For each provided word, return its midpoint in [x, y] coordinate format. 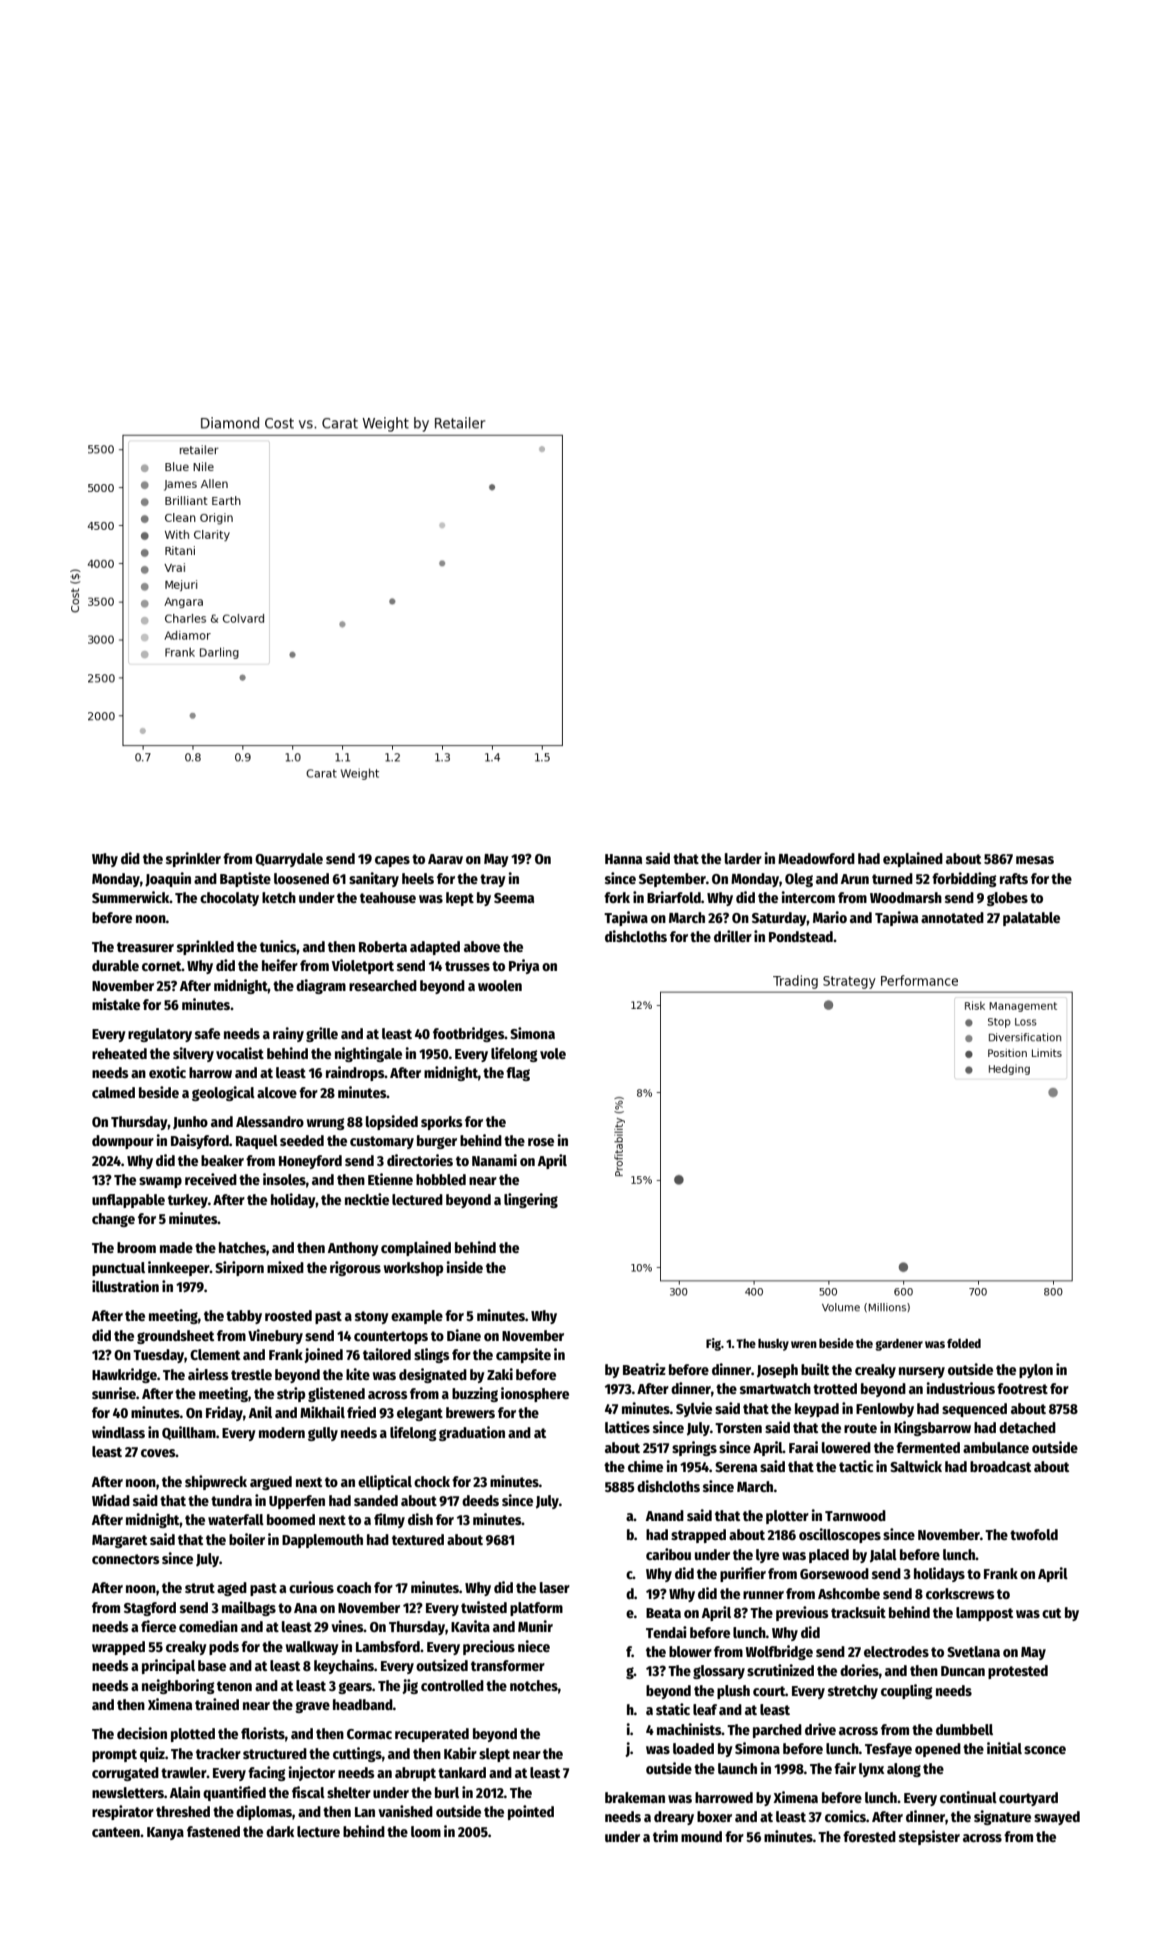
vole [553, 1053]
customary [382, 1142]
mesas [1035, 860]
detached [1027, 1427]
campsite [523, 1355]
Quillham [189, 1433]
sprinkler [193, 859]
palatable [1031, 919]
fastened [213, 1831]
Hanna [623, 859]
